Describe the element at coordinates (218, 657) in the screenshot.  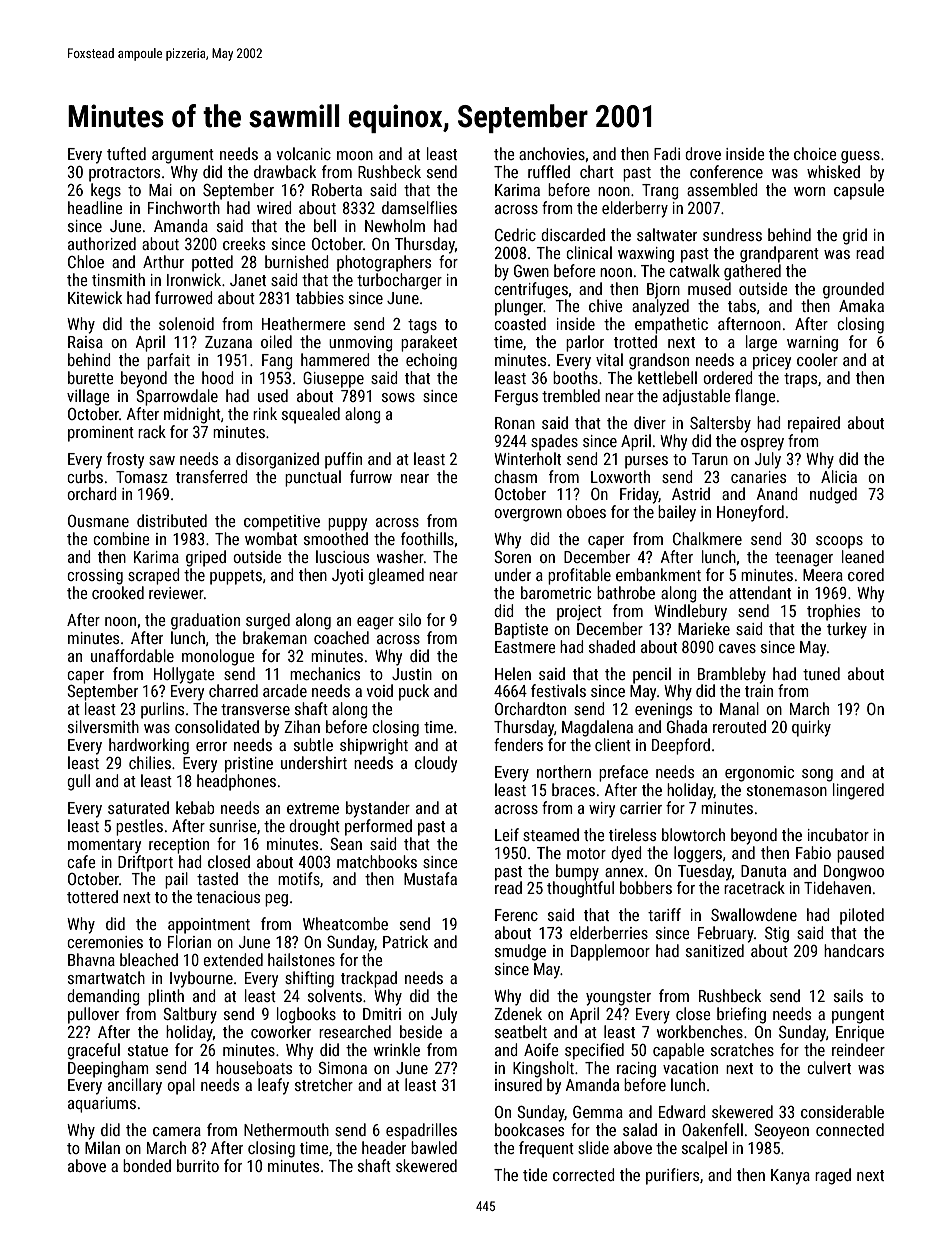
I see `monologue` at that location.
